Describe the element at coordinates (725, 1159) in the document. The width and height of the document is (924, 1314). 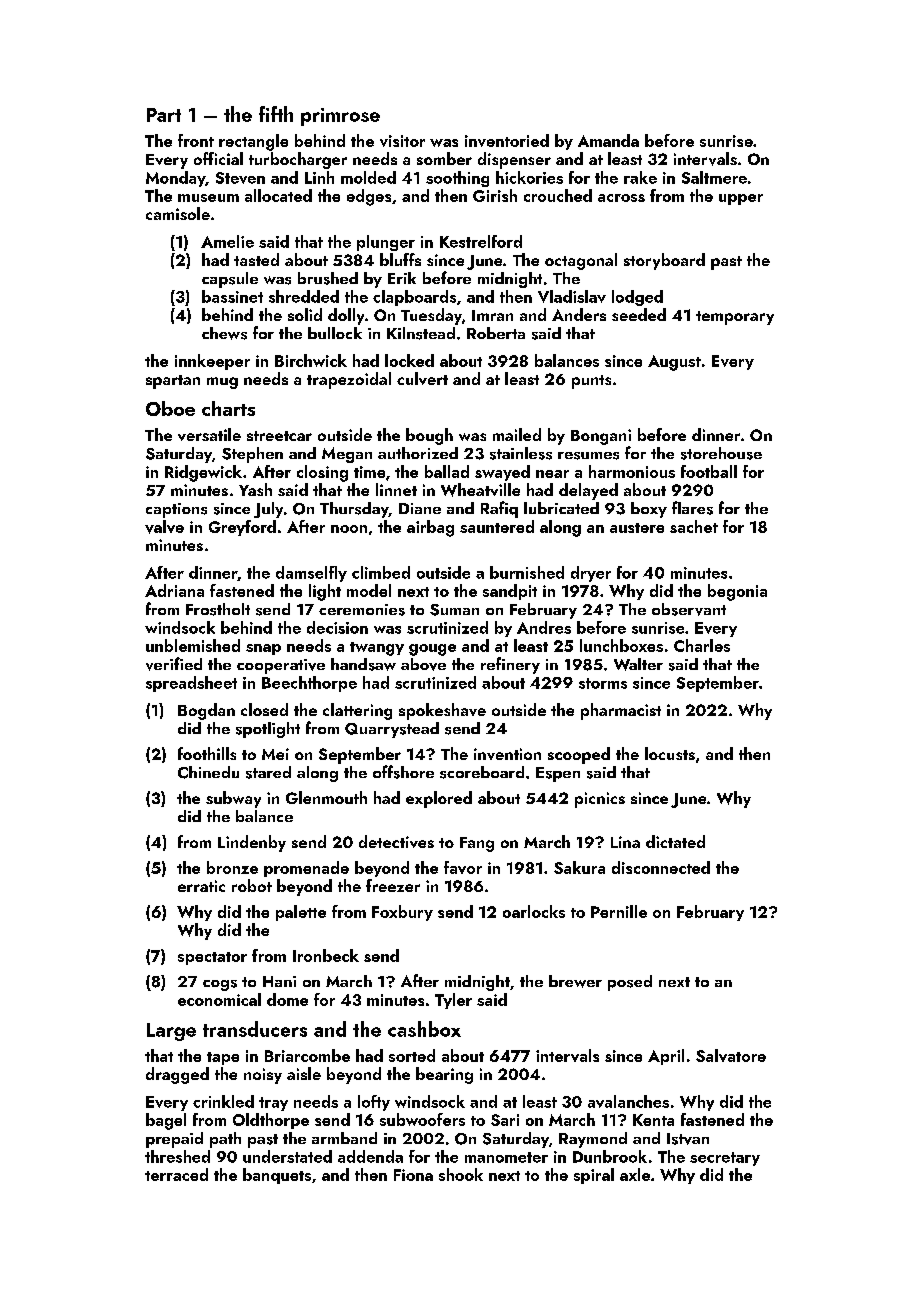
I see `secretary` at that location.
